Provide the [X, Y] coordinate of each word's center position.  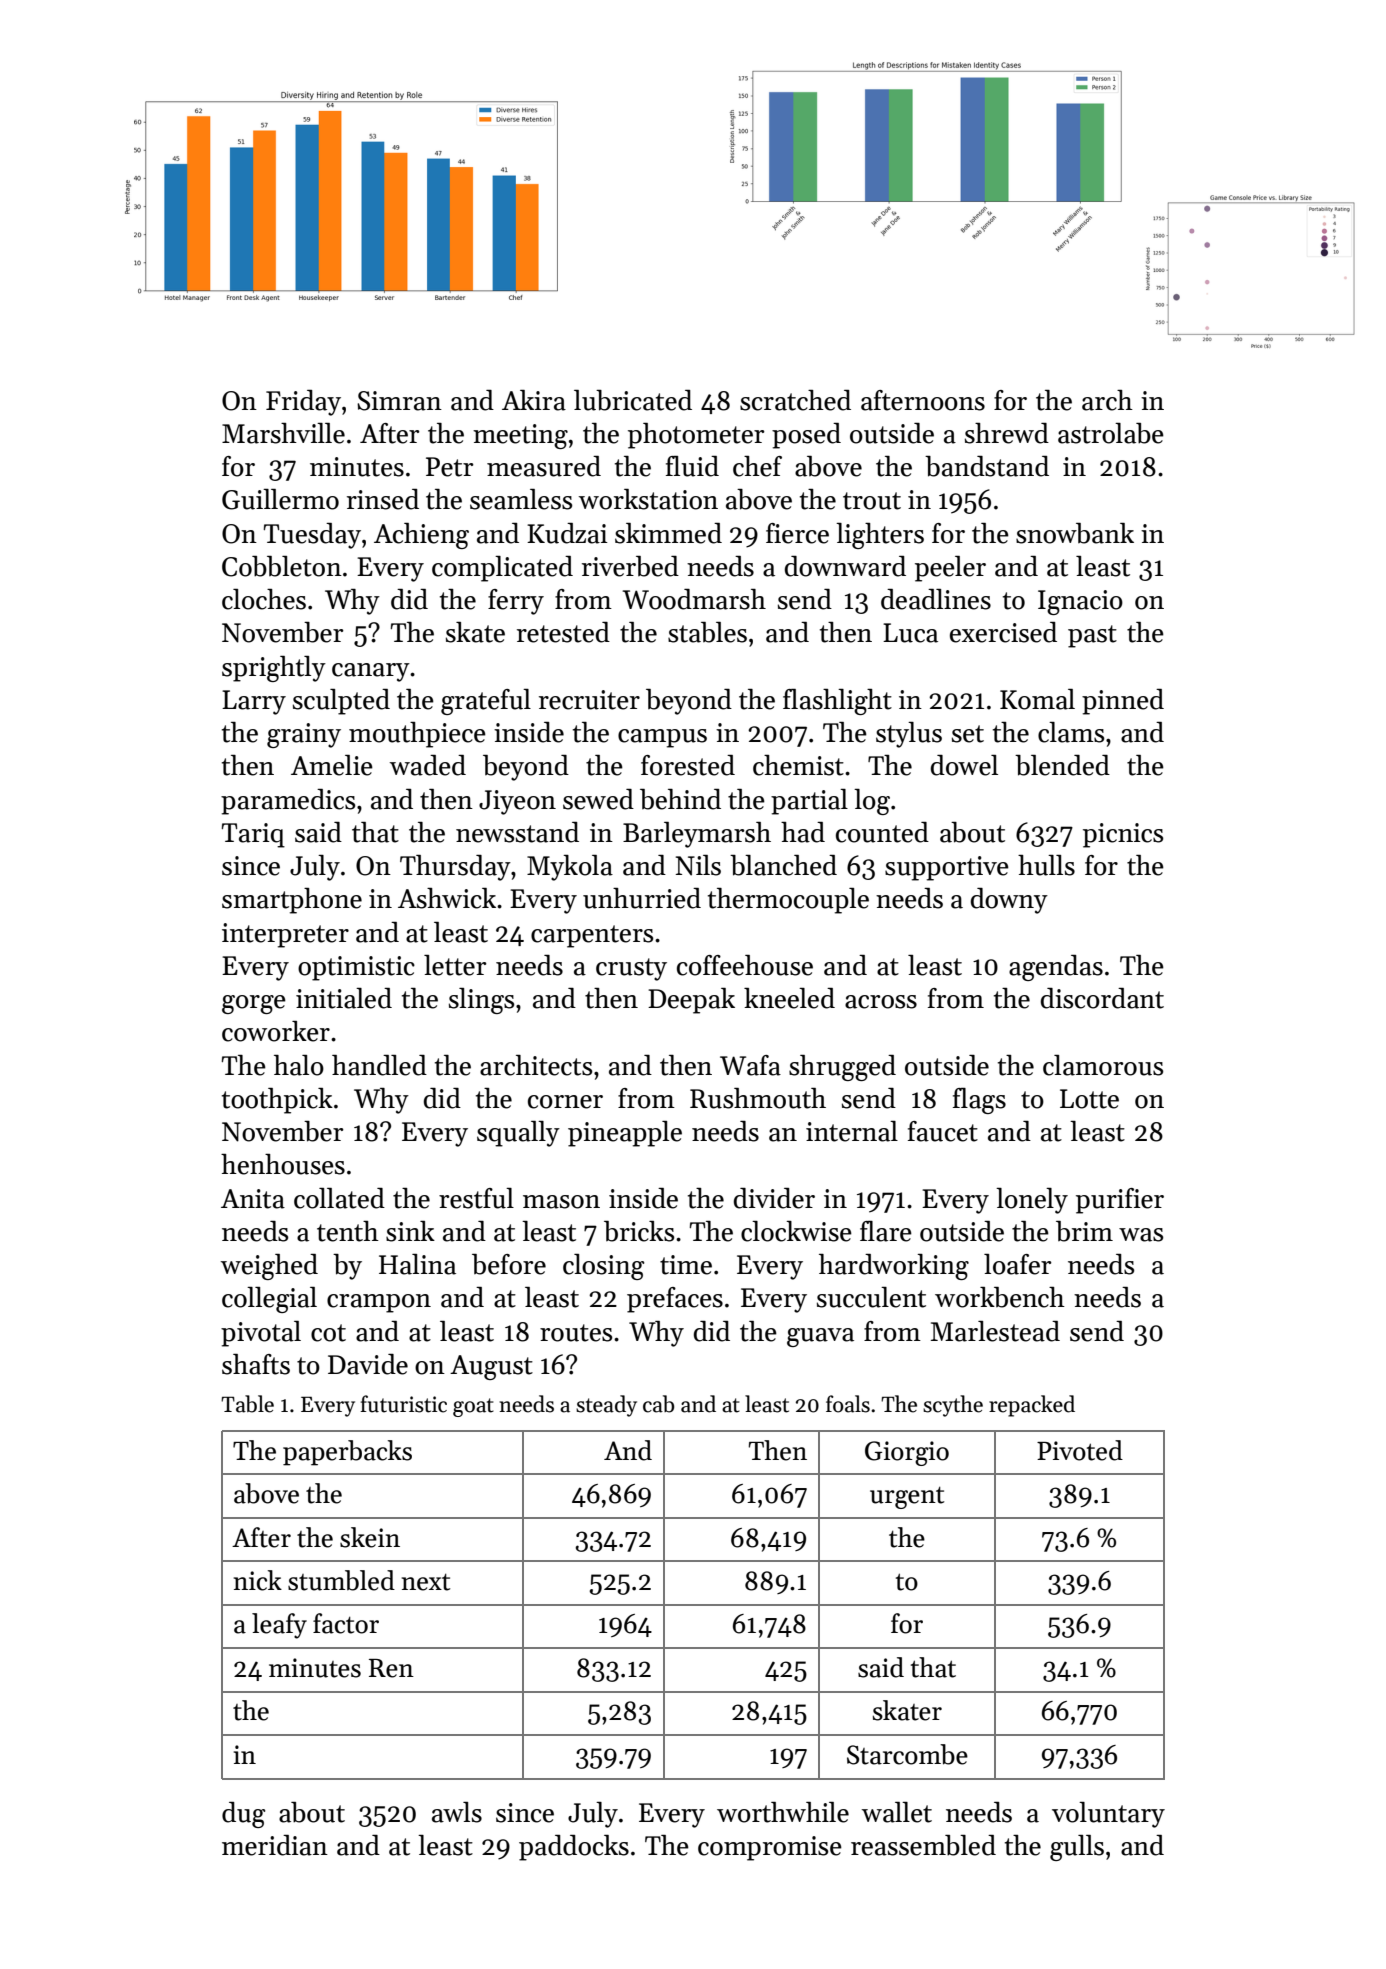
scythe [953, 1406]
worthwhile [783, 1812]
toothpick [277, 1101]
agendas [1056, 968]
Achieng [421, 536]
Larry [254, 702]
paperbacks [347, 1453]
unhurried [642, 898]
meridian [275, 1845]
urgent [907, 1498]
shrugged [842, 1068]
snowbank [1075, 533]
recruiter [589, 700]
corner [565, 1102]
